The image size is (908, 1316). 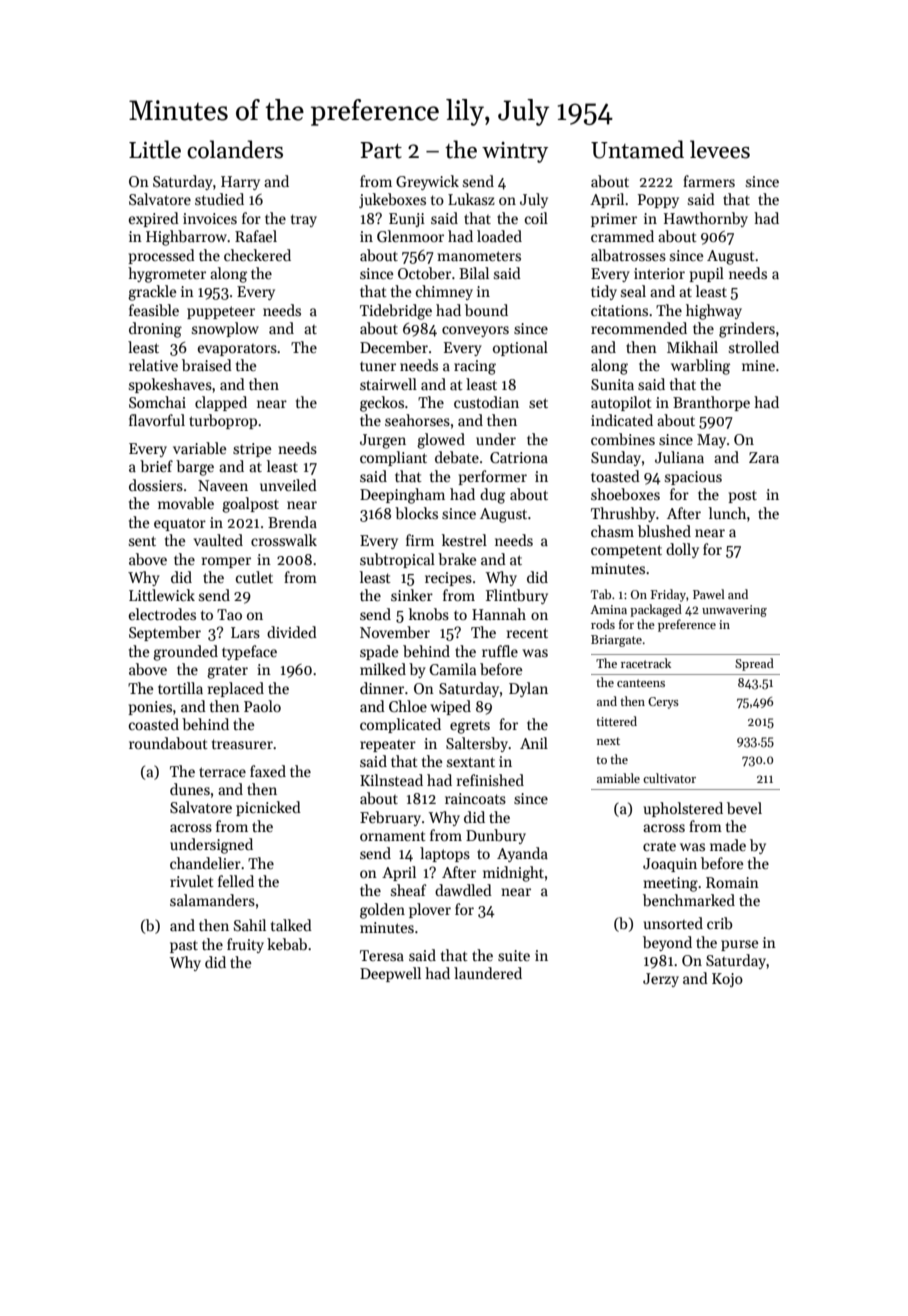 I want to click on subtropical, so click(x=397, y=560).
